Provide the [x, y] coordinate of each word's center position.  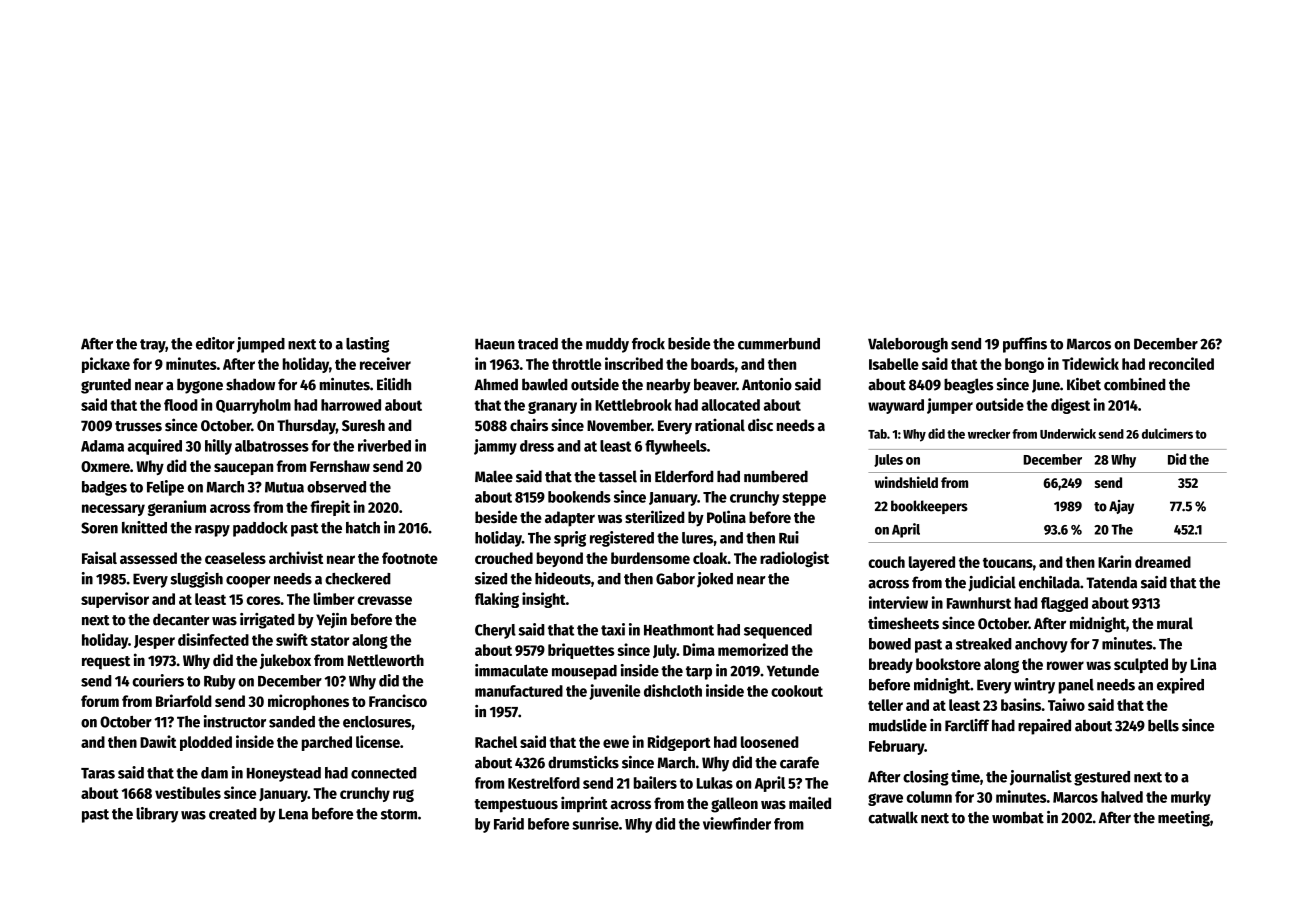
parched [327, 743]
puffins [1025, 345]
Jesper [154, 642]
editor [215, 343]
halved [1122, 797]
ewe [616, 743]
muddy [607, 345]
